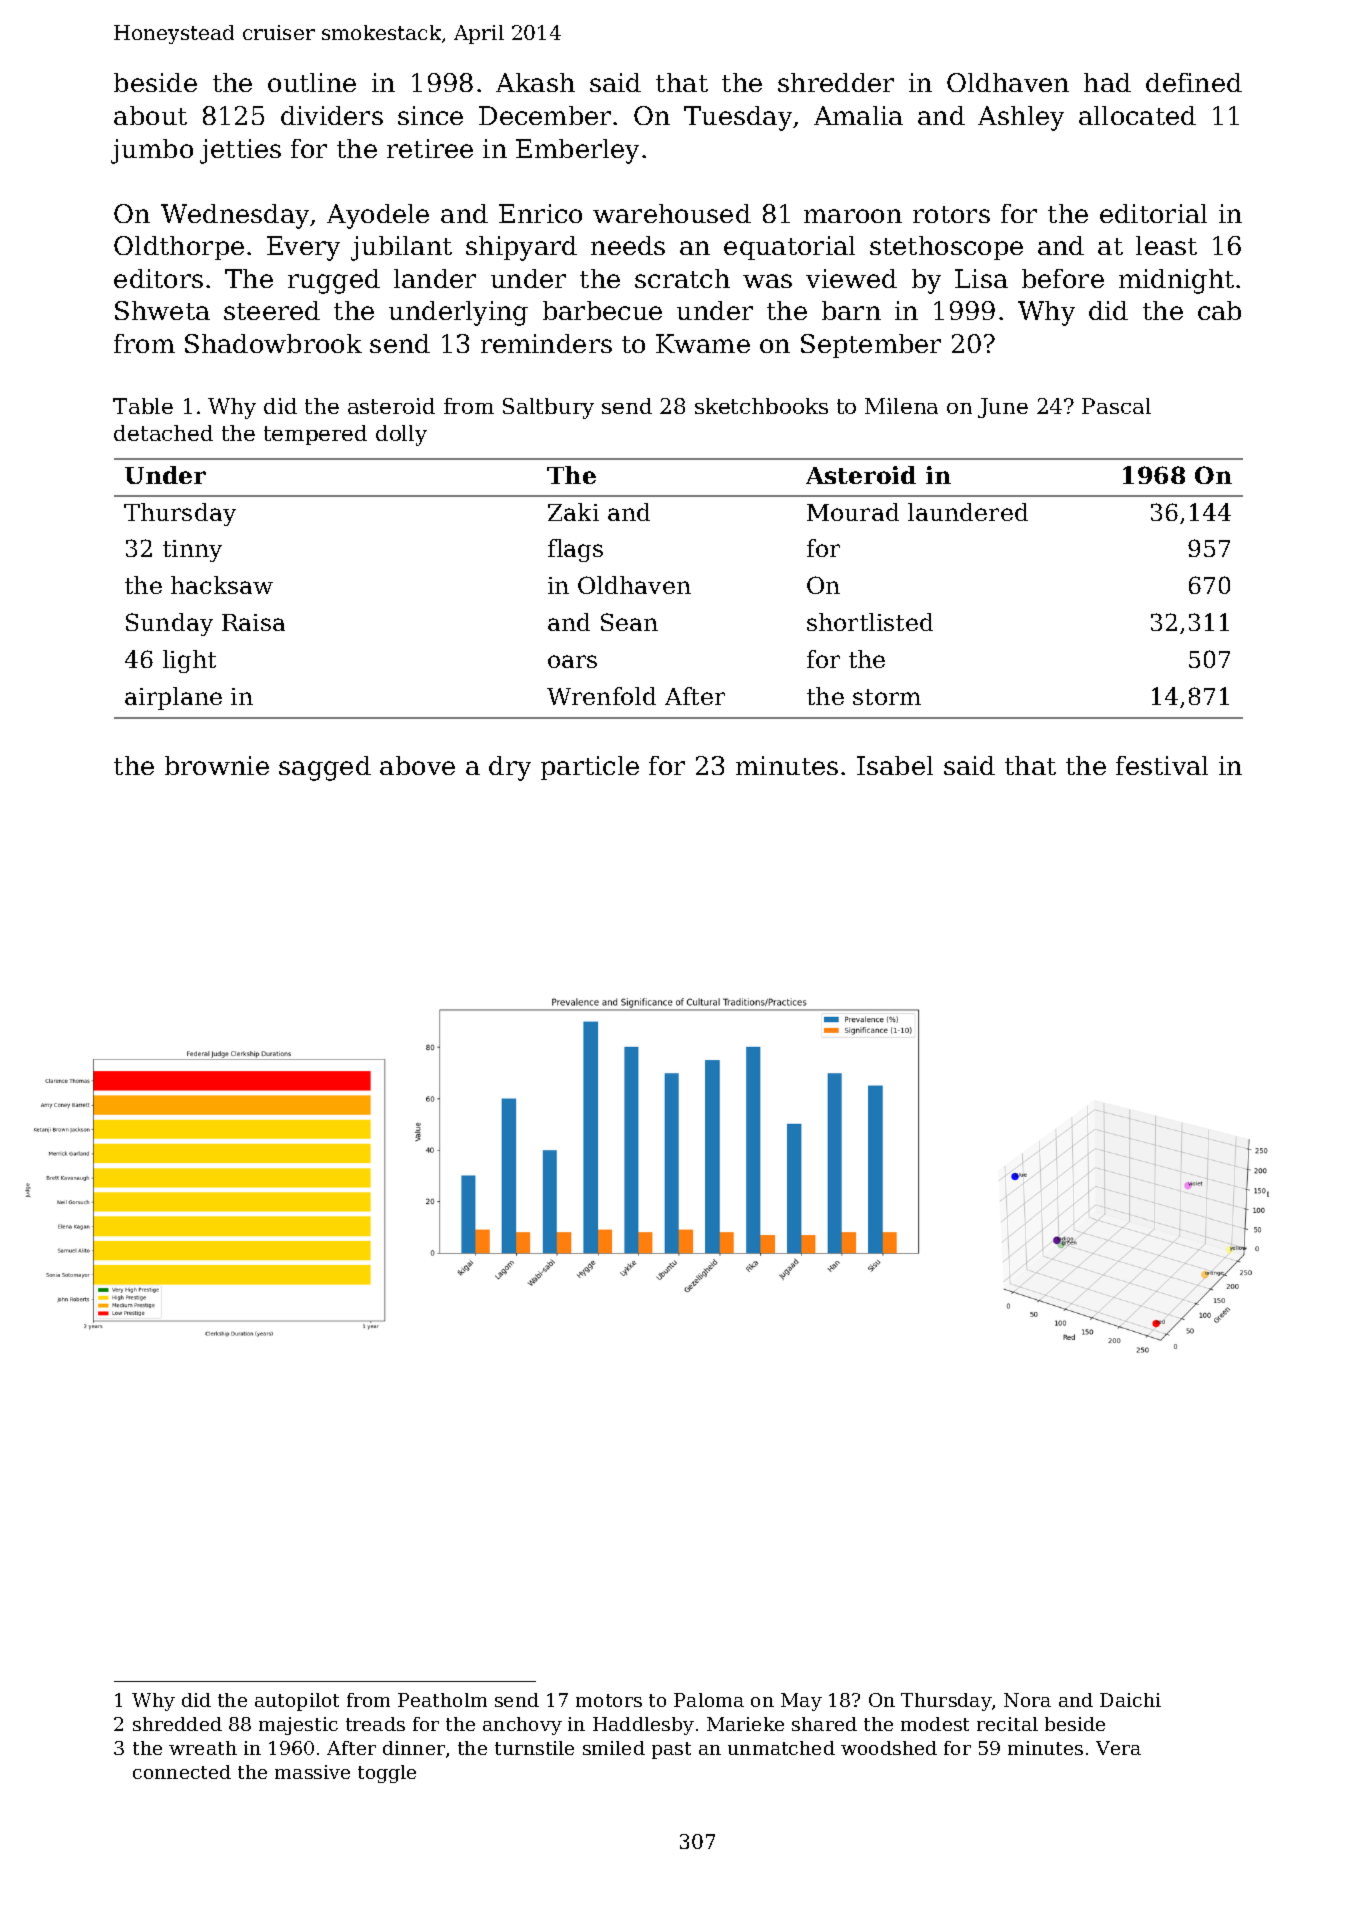 This screenshot has width=1357, height=1920. Describe the element at coordinates (150, 115) in the screenshot. I see `about` at that location.
